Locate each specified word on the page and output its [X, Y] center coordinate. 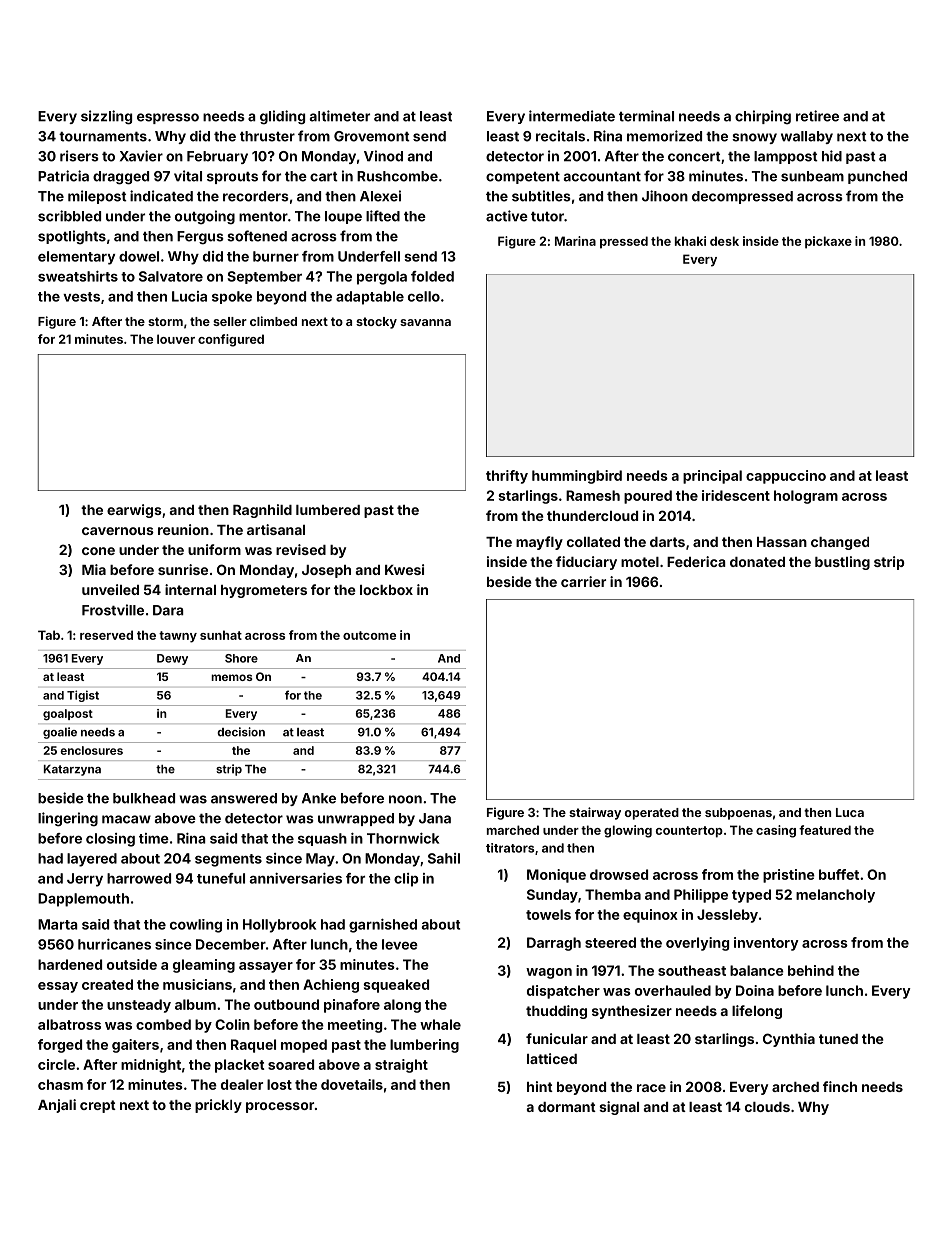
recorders [256, 196]
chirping [763, 117]
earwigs [134, 511]
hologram [806, 497]
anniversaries [295, 878]
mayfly [539, 543]
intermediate [572, 116]
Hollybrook [279, 926]
